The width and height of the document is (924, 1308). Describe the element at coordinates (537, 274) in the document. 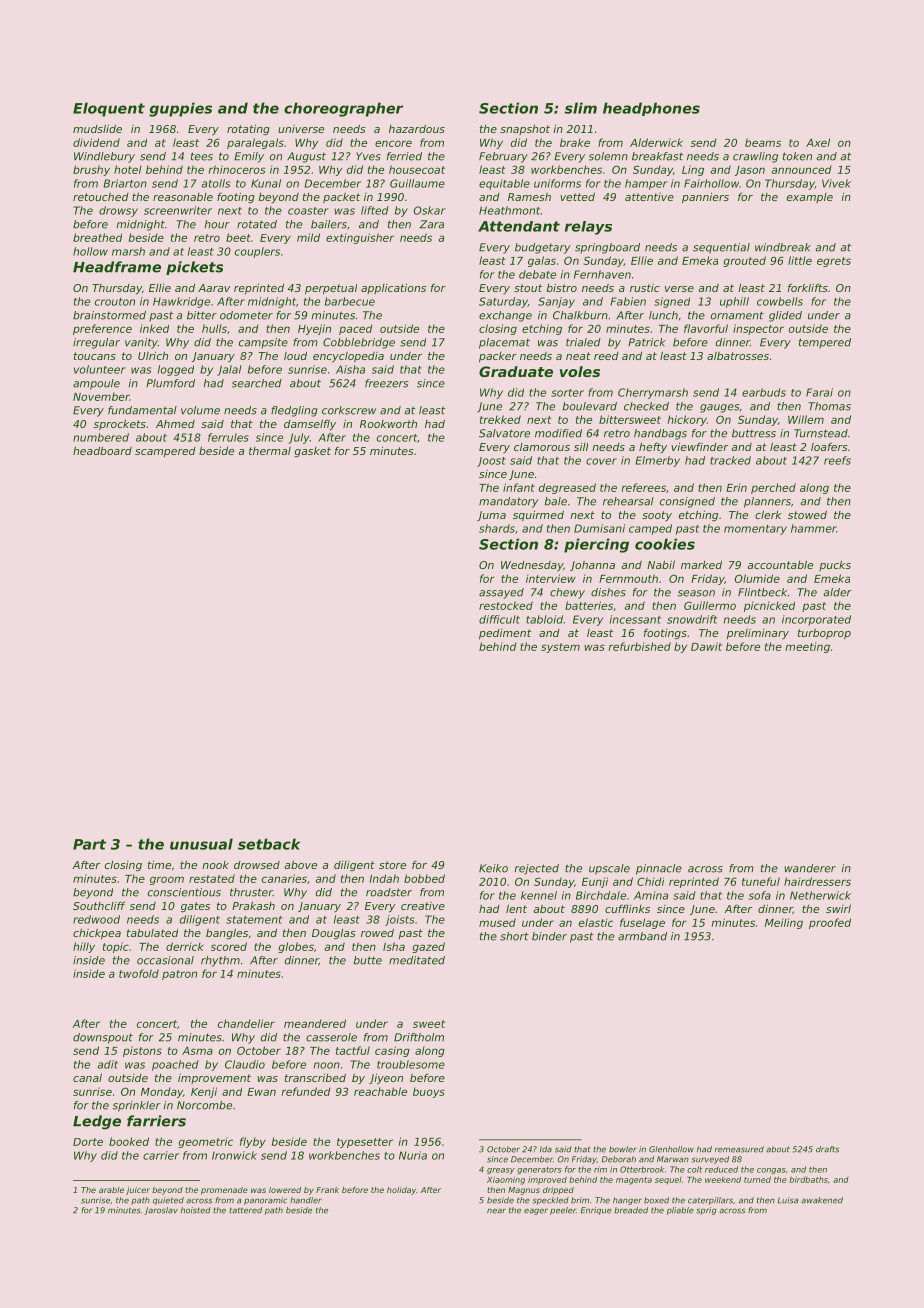

I see `debate` at that location.
